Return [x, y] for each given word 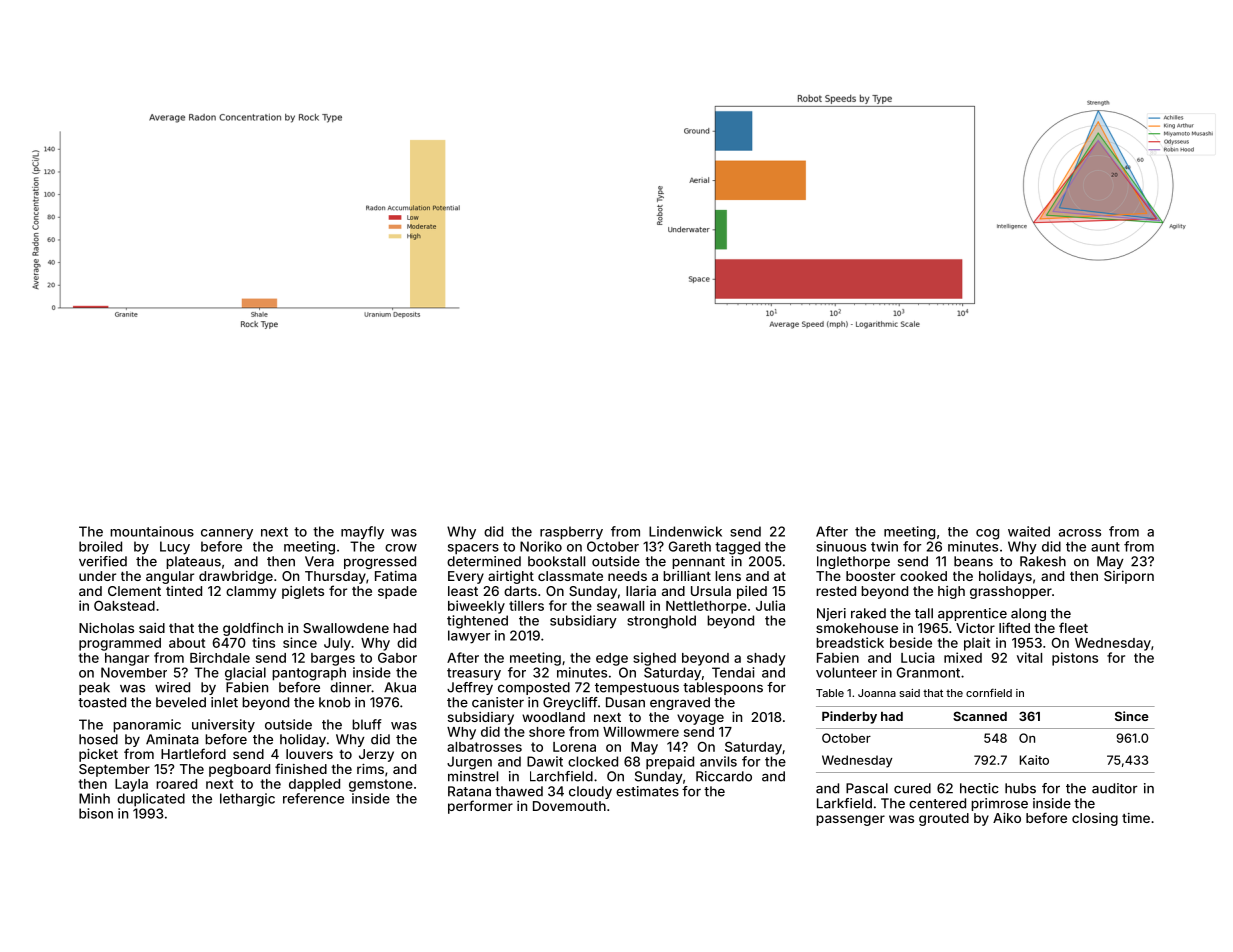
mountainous [152, 531]
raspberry [571, 533]
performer [480, 807]
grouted [944, 819]
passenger [850, 820]
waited [1029, 531]
